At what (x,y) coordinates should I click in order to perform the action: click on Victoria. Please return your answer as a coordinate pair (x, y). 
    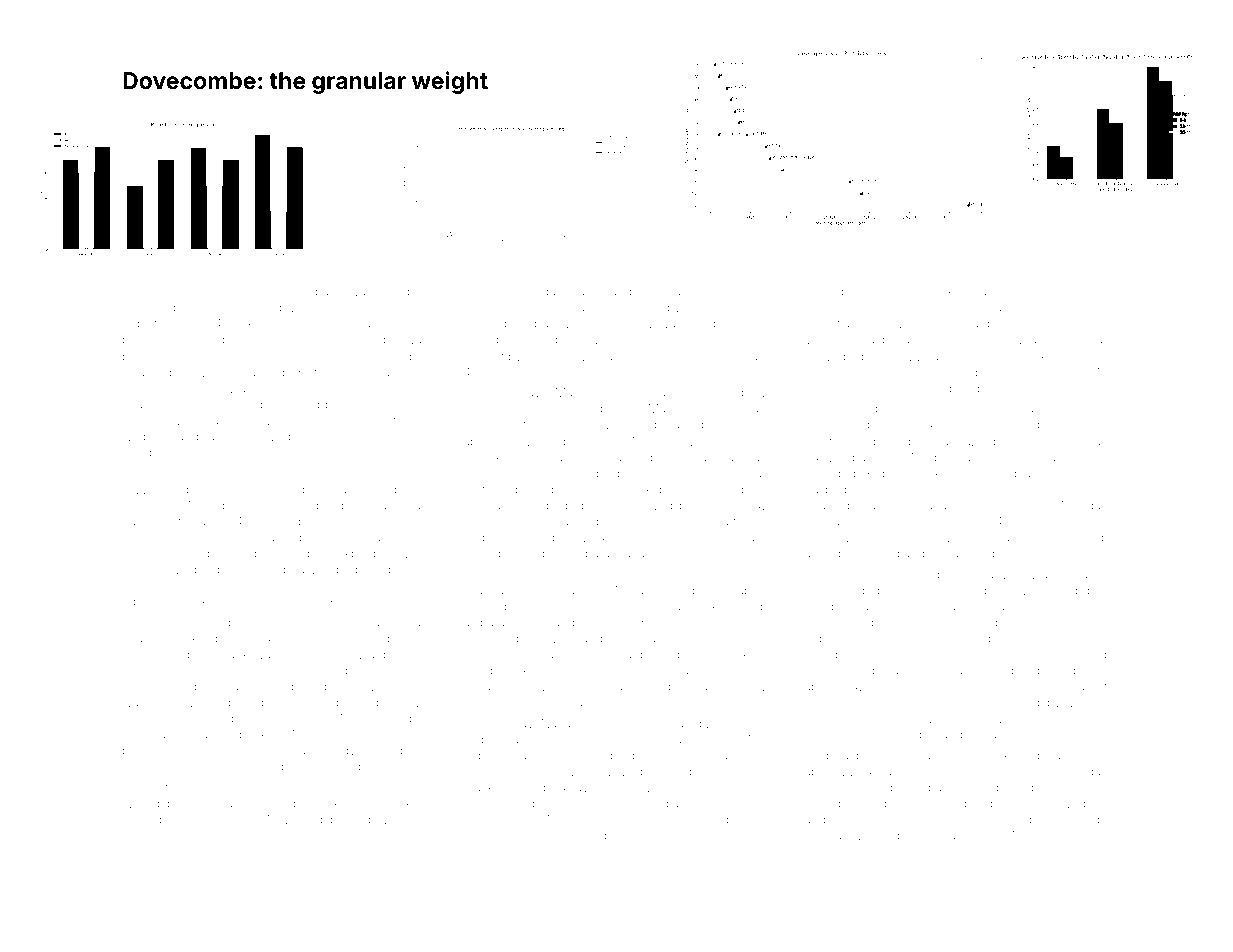
    Looking at the image, I should click on (320, 835).
